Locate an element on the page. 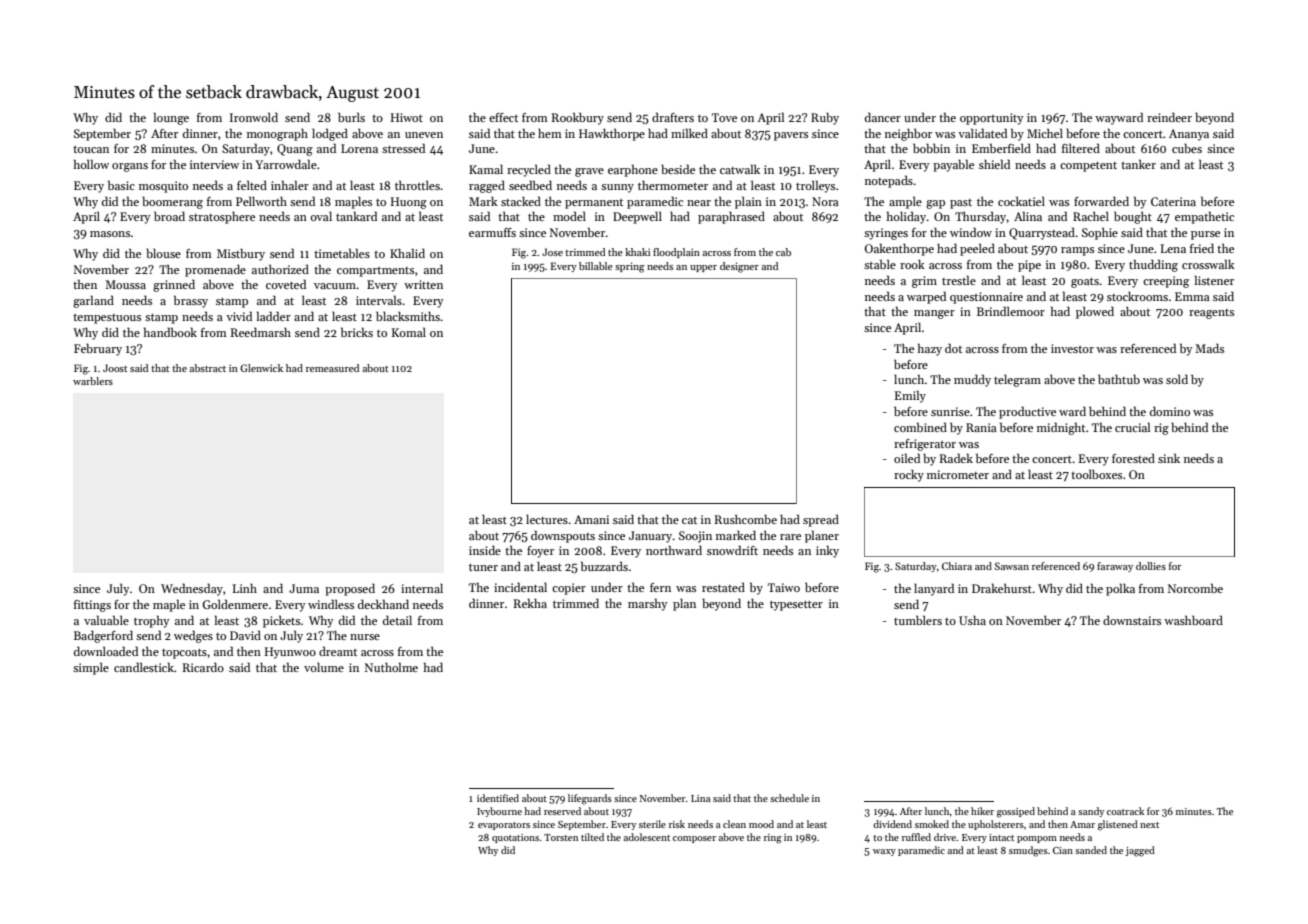 The width and height of the page is (1308, 924). restated is located at coordinates (723, 587).
